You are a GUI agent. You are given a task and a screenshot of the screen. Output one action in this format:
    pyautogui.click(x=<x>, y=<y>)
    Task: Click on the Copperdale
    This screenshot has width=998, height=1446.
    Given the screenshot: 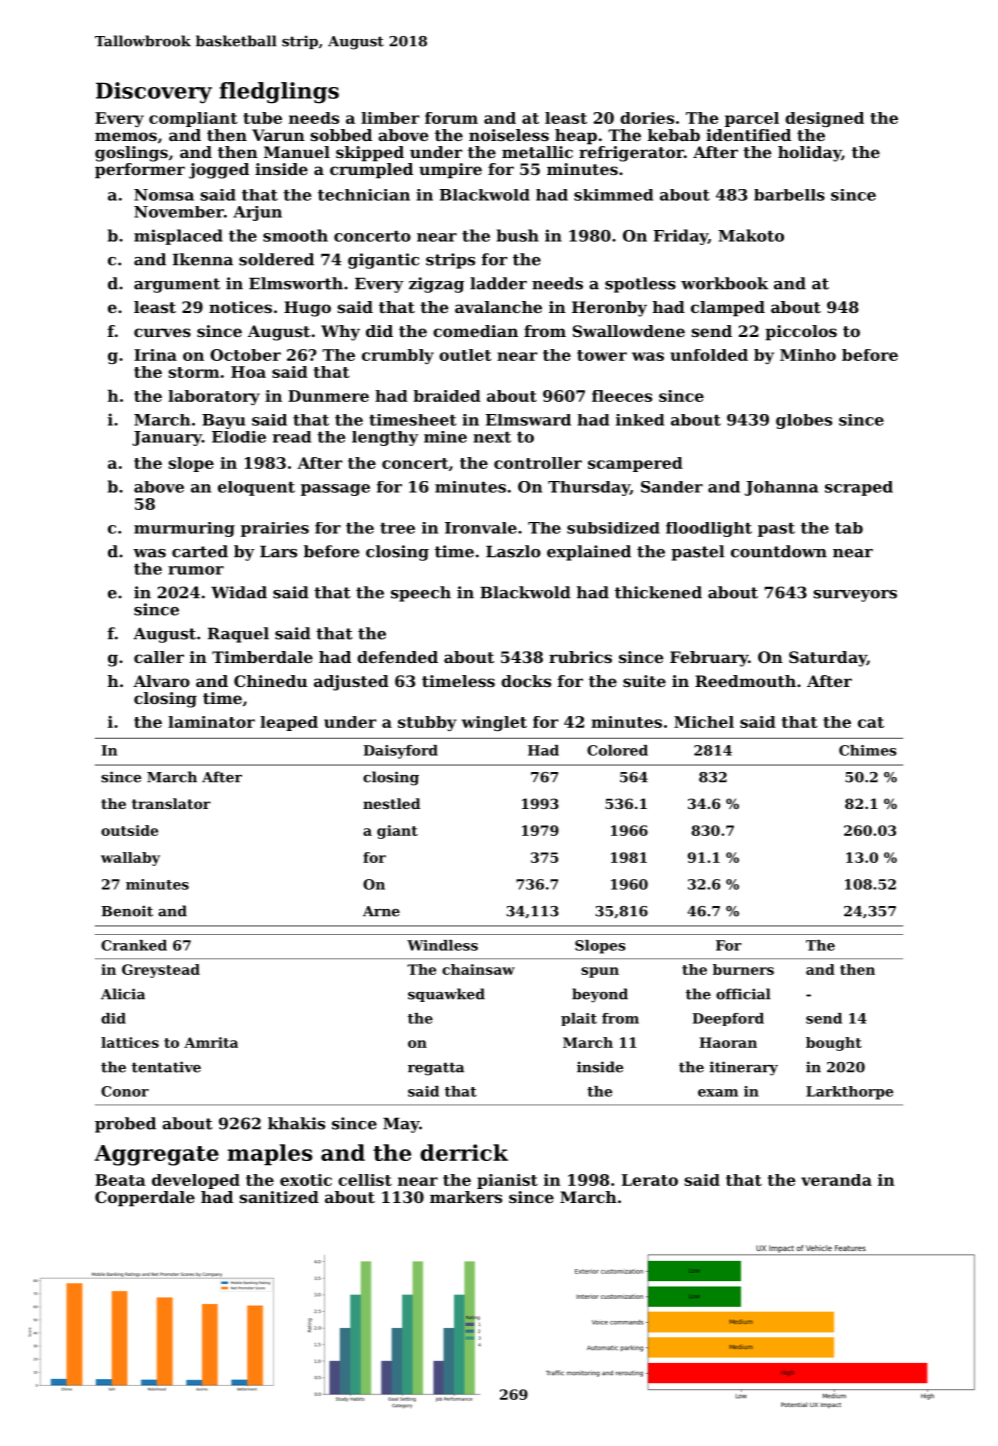 What is the action you would take?
    pyautogui.click(x=145, y=1199)
